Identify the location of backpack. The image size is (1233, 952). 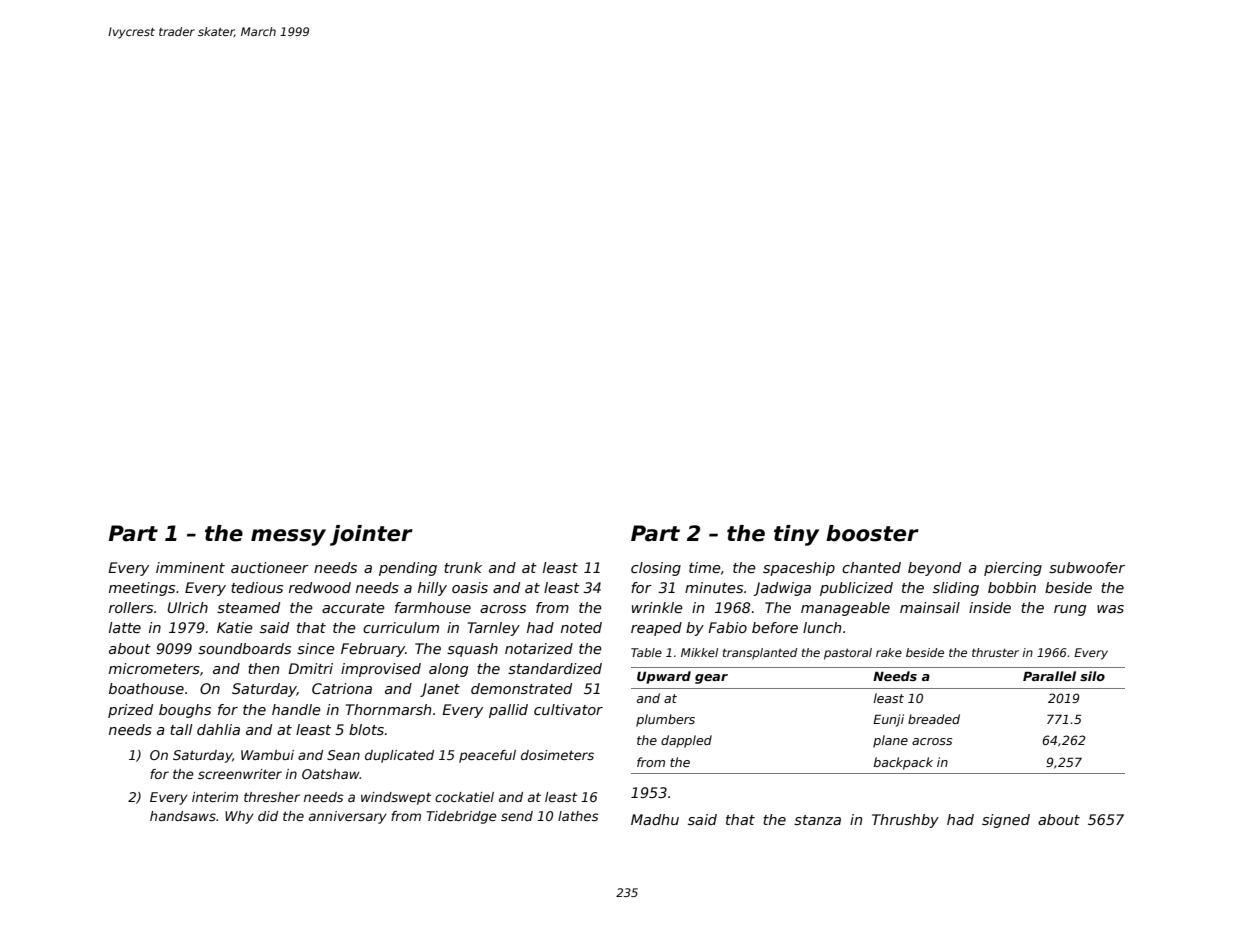
(903, 763).
